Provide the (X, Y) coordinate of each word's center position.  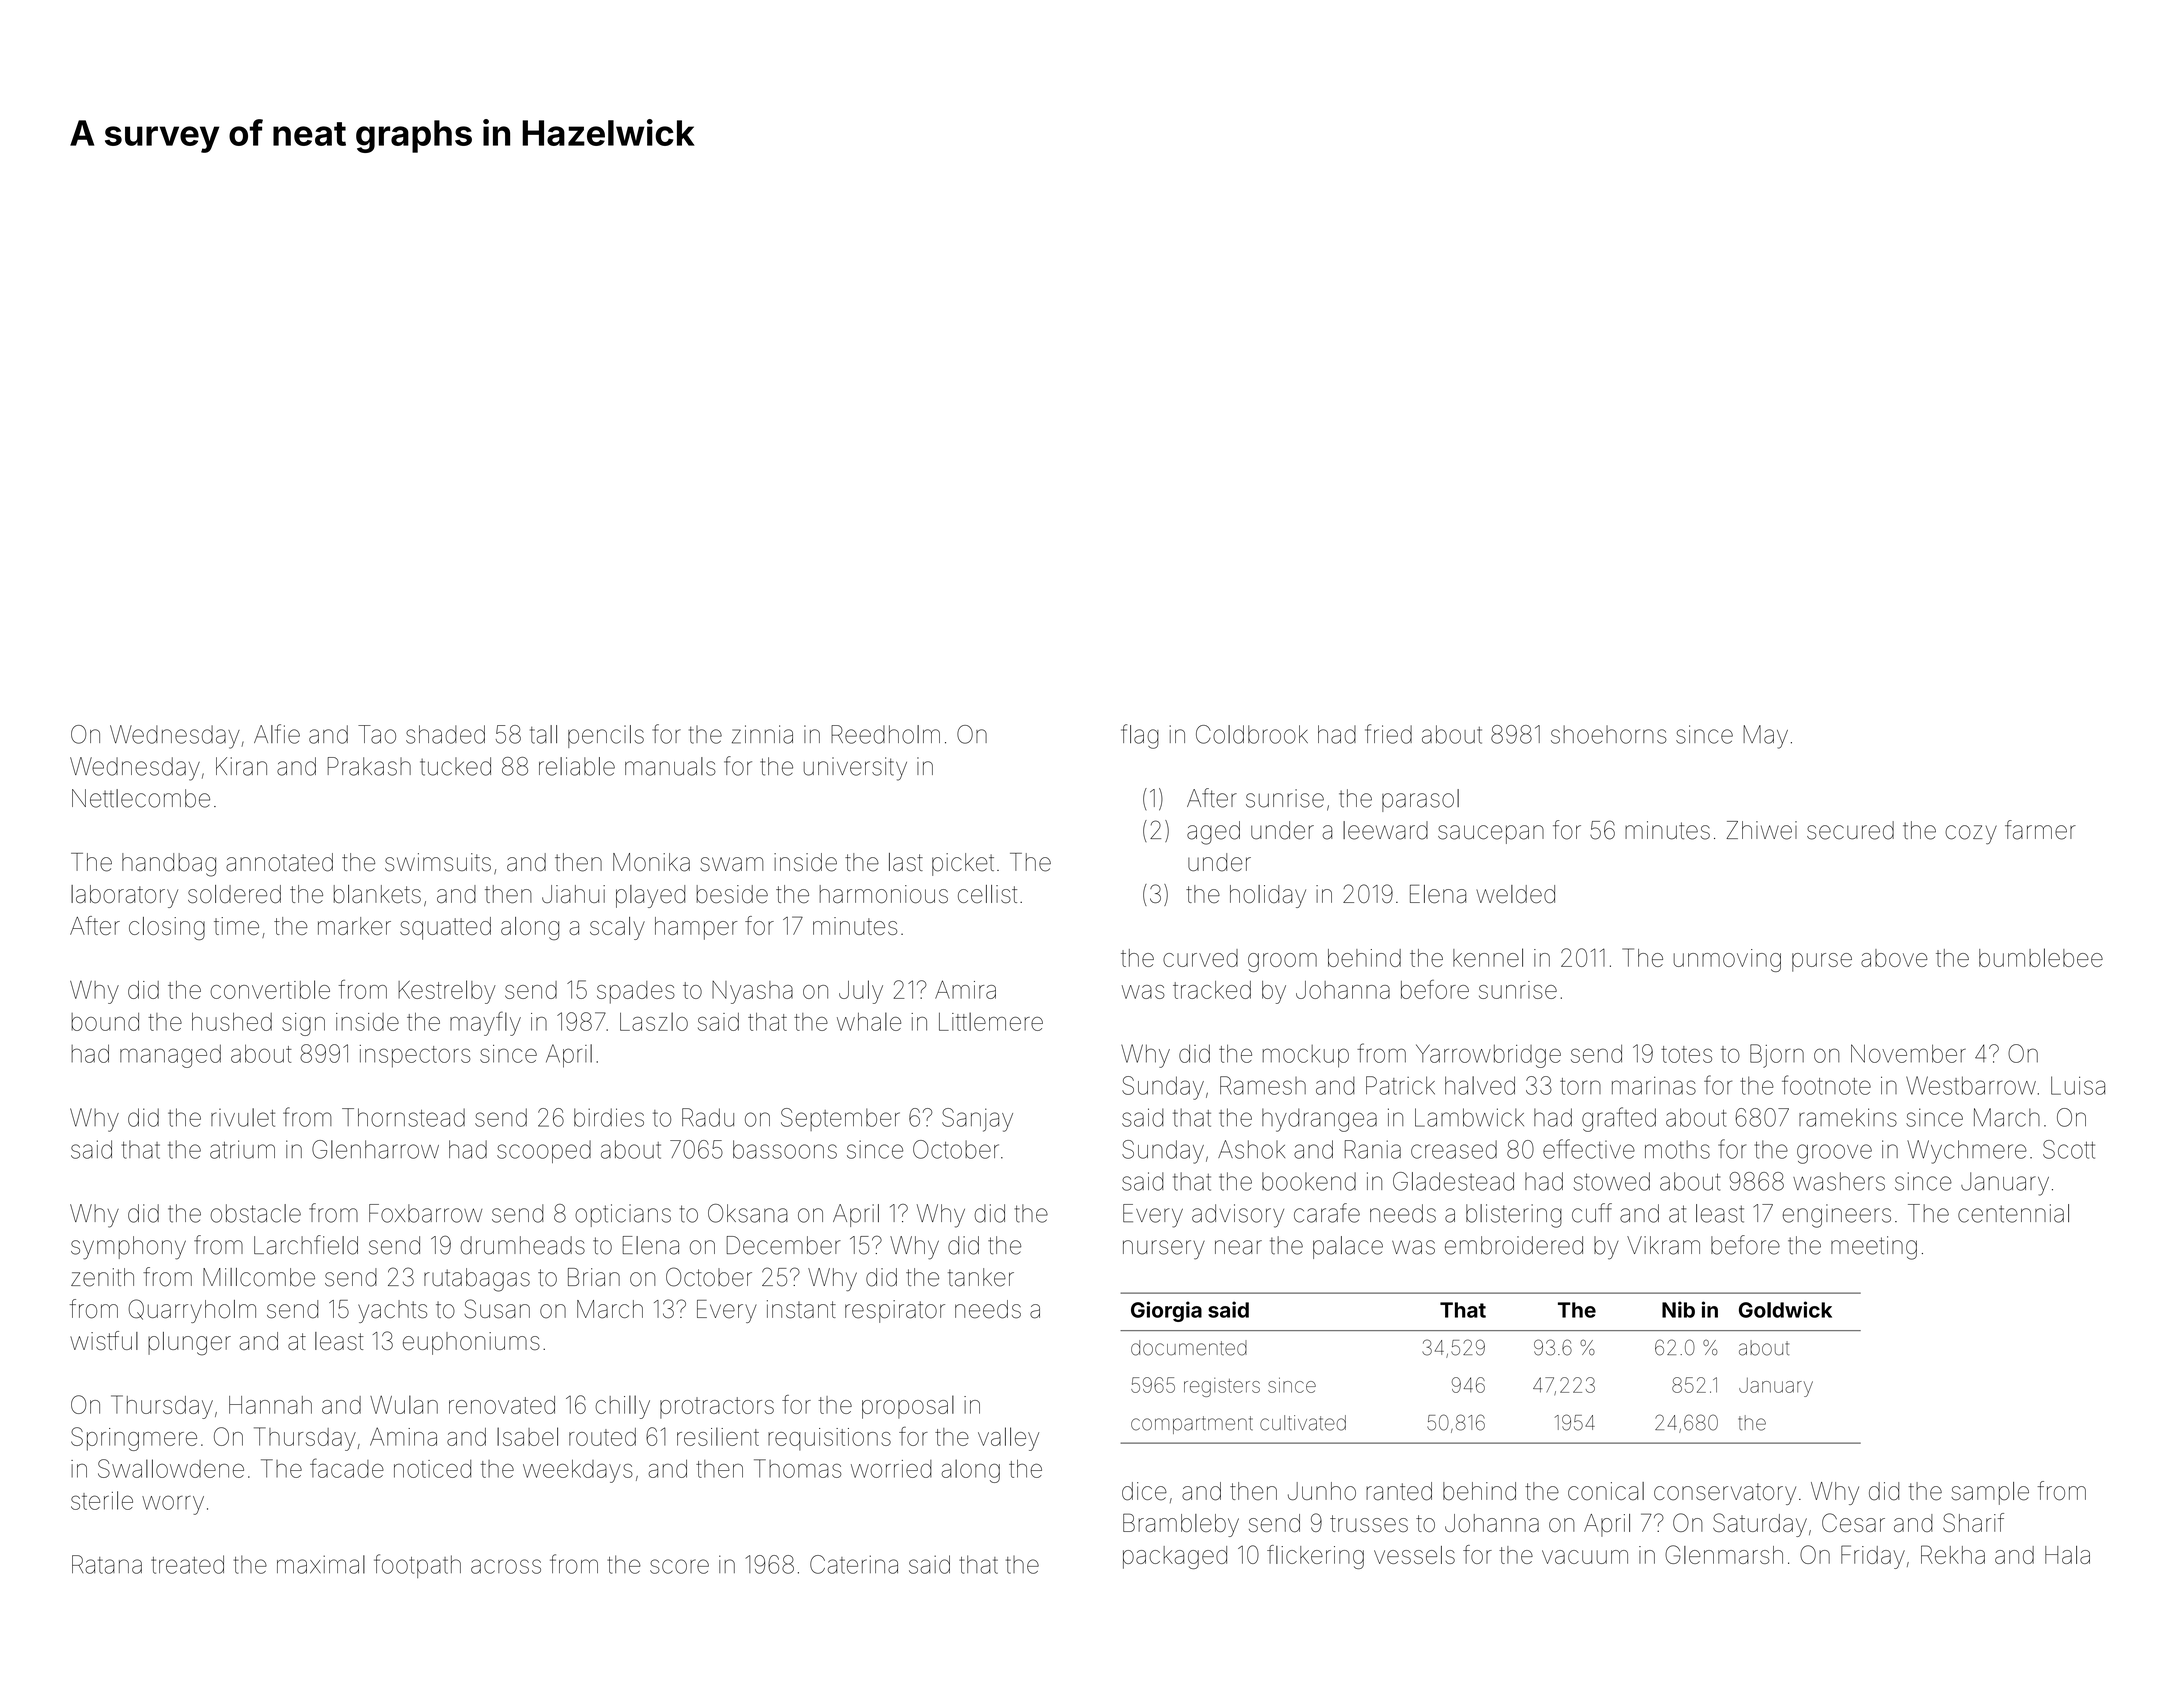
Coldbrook (1252, 734)
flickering (1315, 1557)
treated (187, 1564)
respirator (895, 1311)
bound (105, 1022)
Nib (1678, 1309)
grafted (1619, 1119)
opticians (623, 1215)
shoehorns (1609, 734)
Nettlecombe (141, 798)
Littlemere (991, 1021)
